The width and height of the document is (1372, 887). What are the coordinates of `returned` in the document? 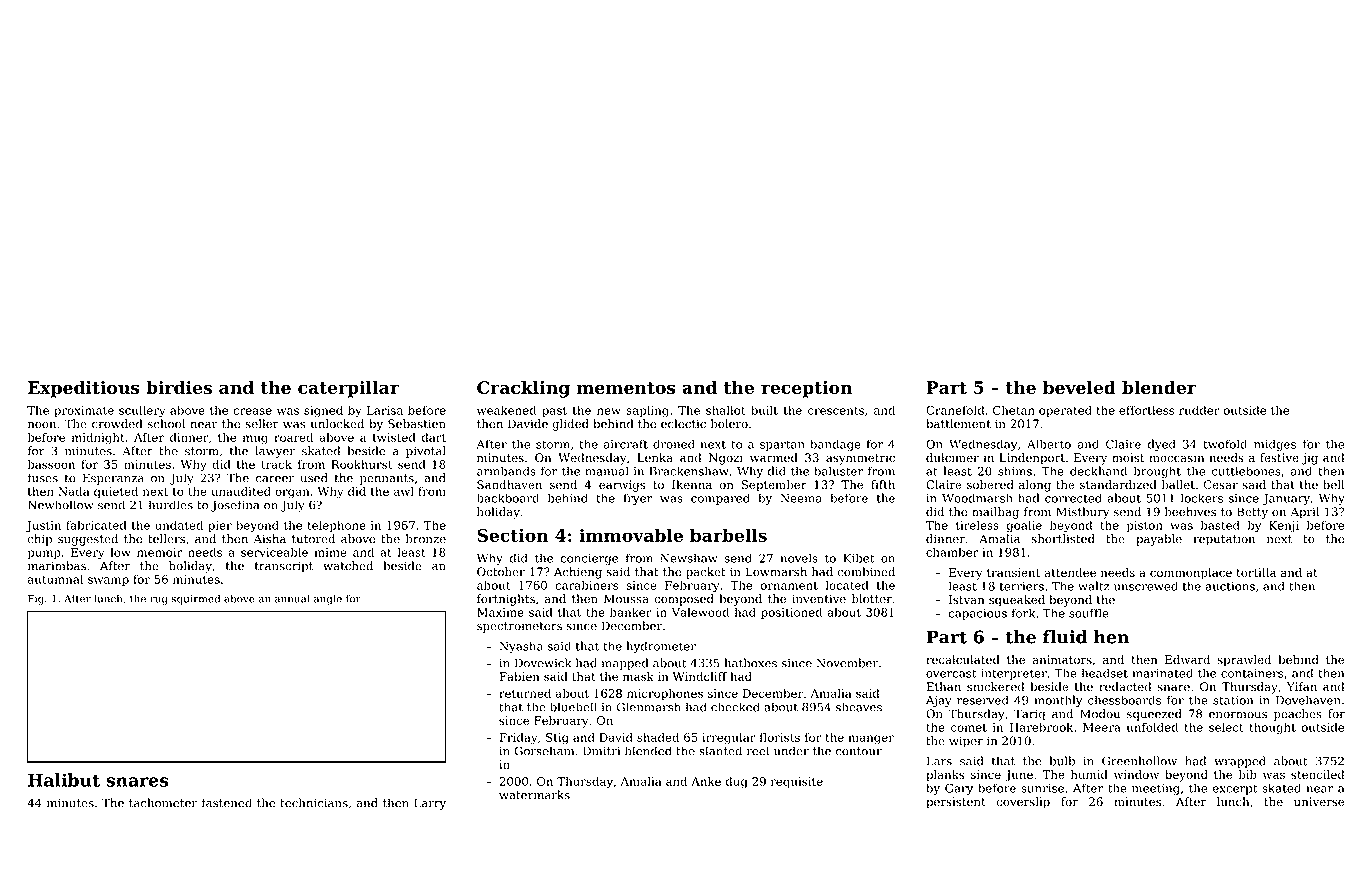 It's located at (525, 693).
